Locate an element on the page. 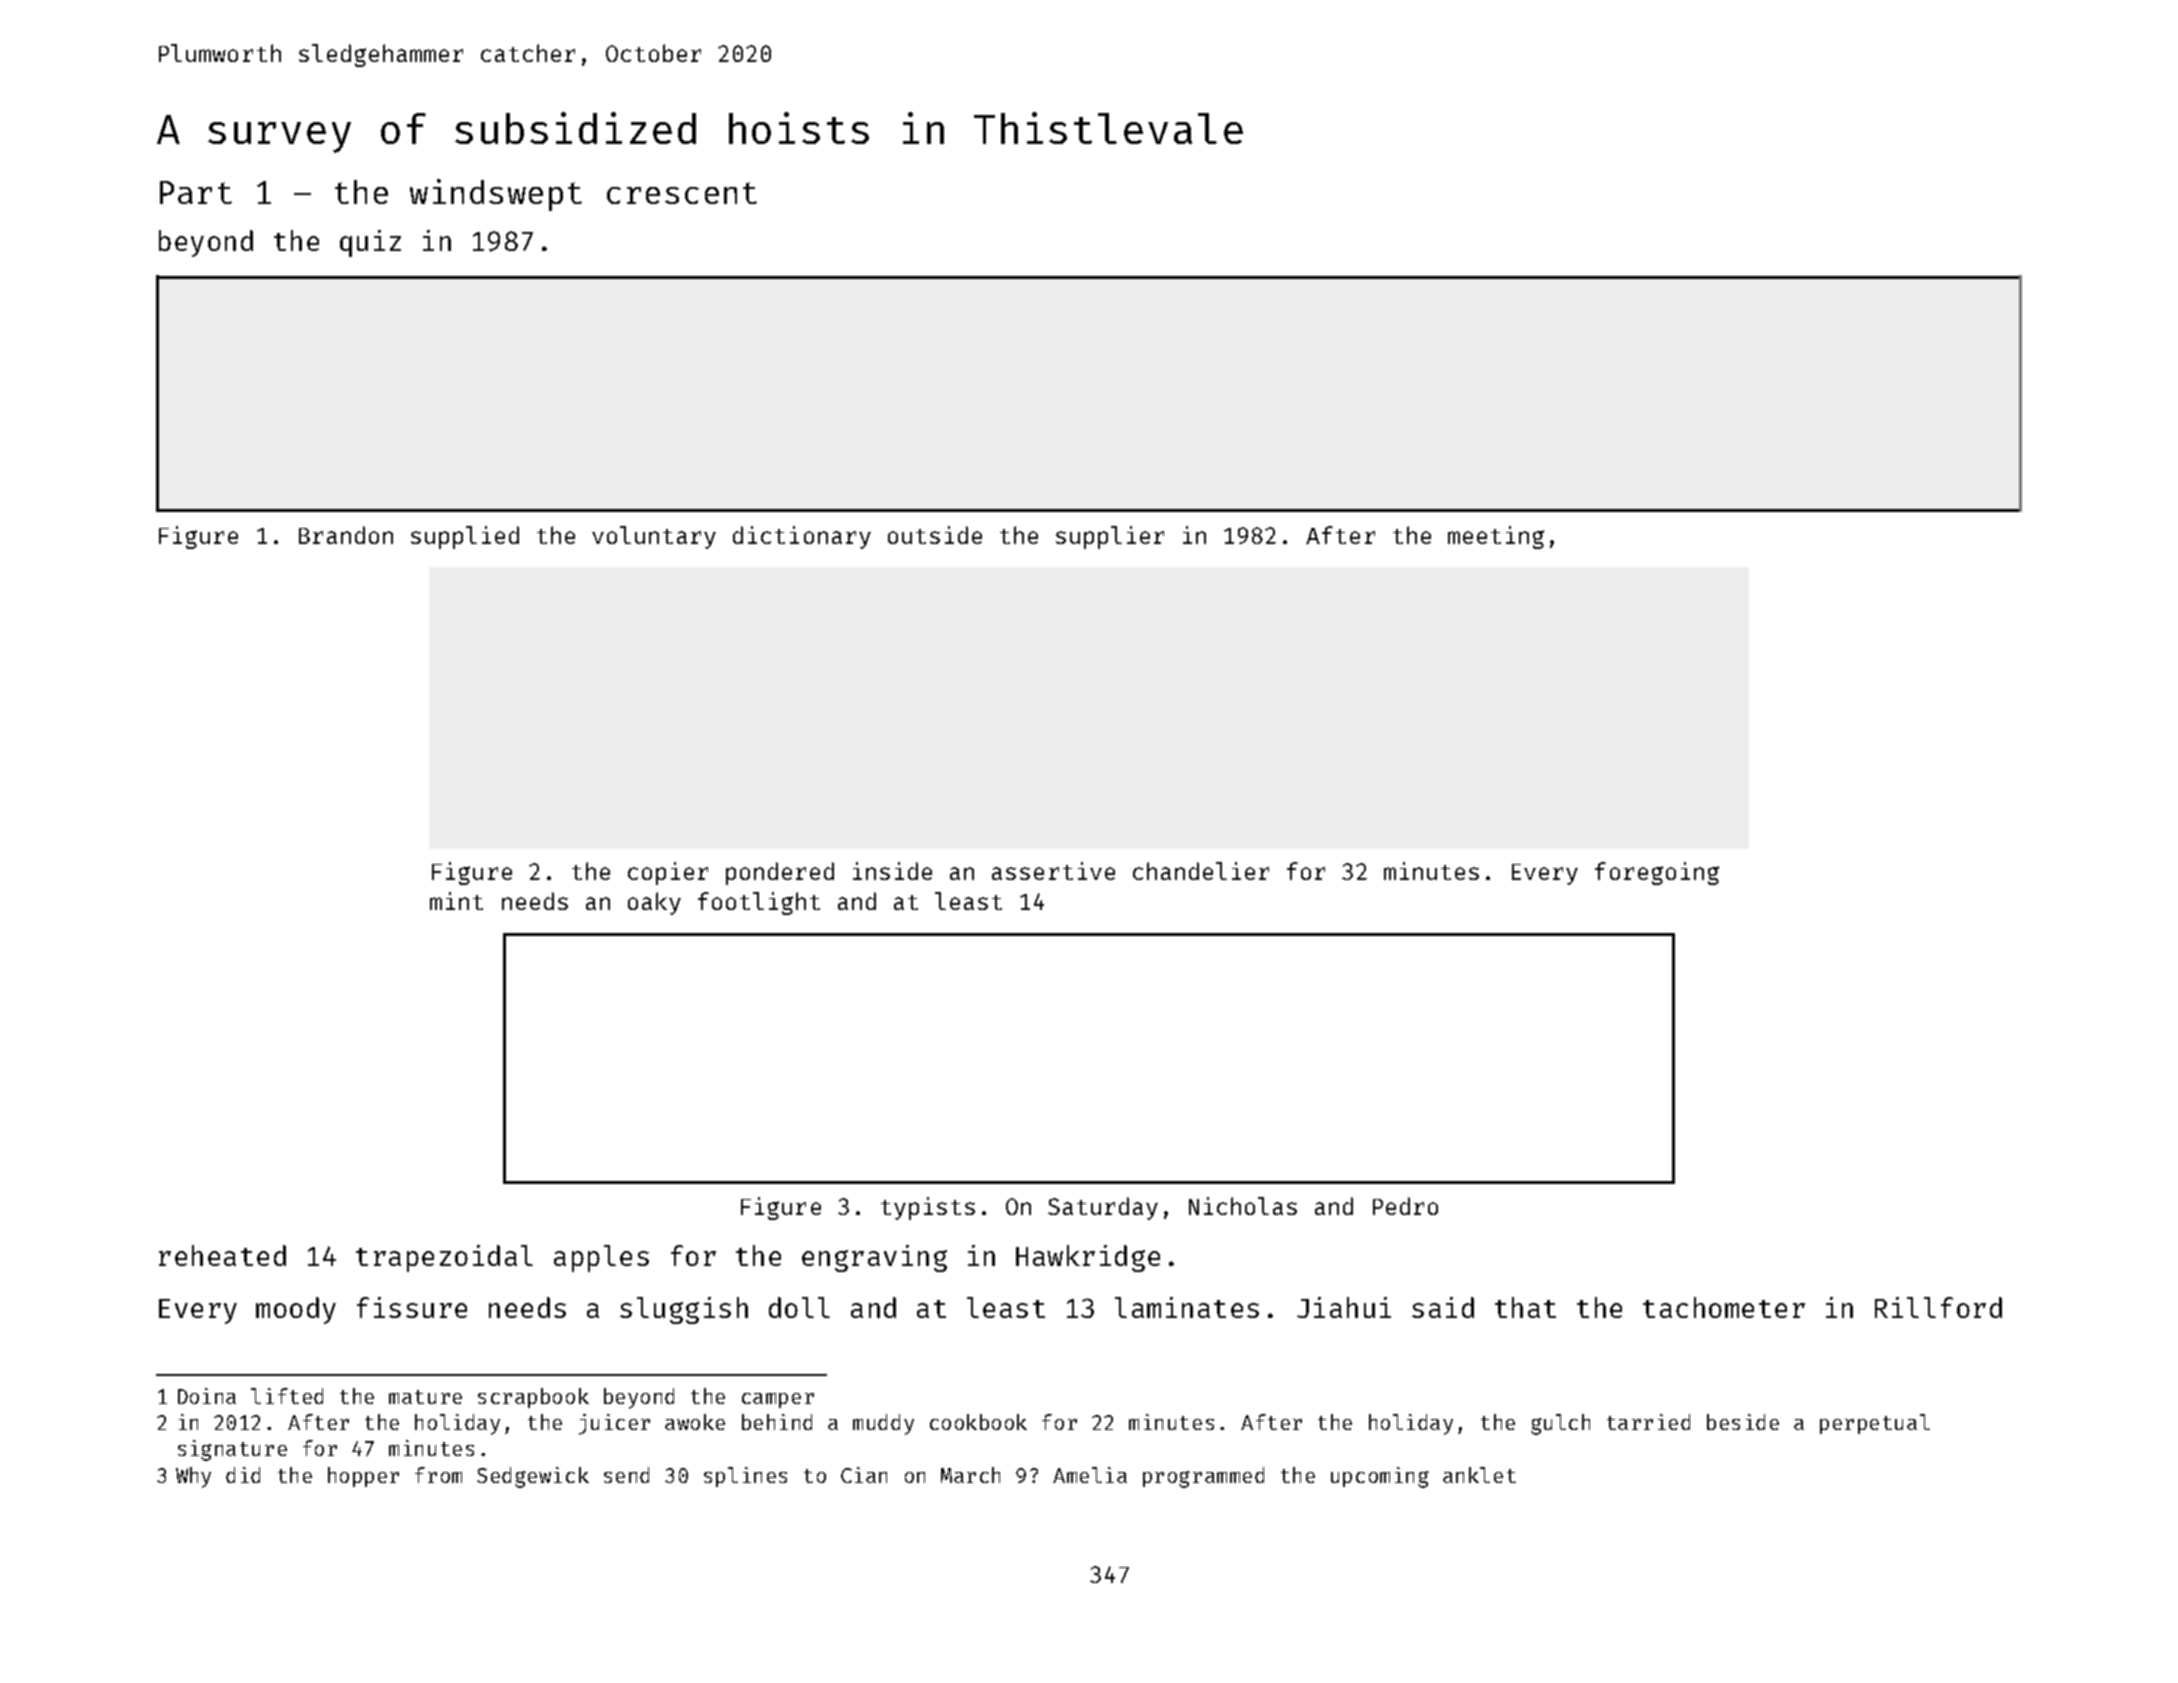 Image resolution: width=2178 pixels, height=1683 pixels. quiz is located at coordinates (370, 243).
